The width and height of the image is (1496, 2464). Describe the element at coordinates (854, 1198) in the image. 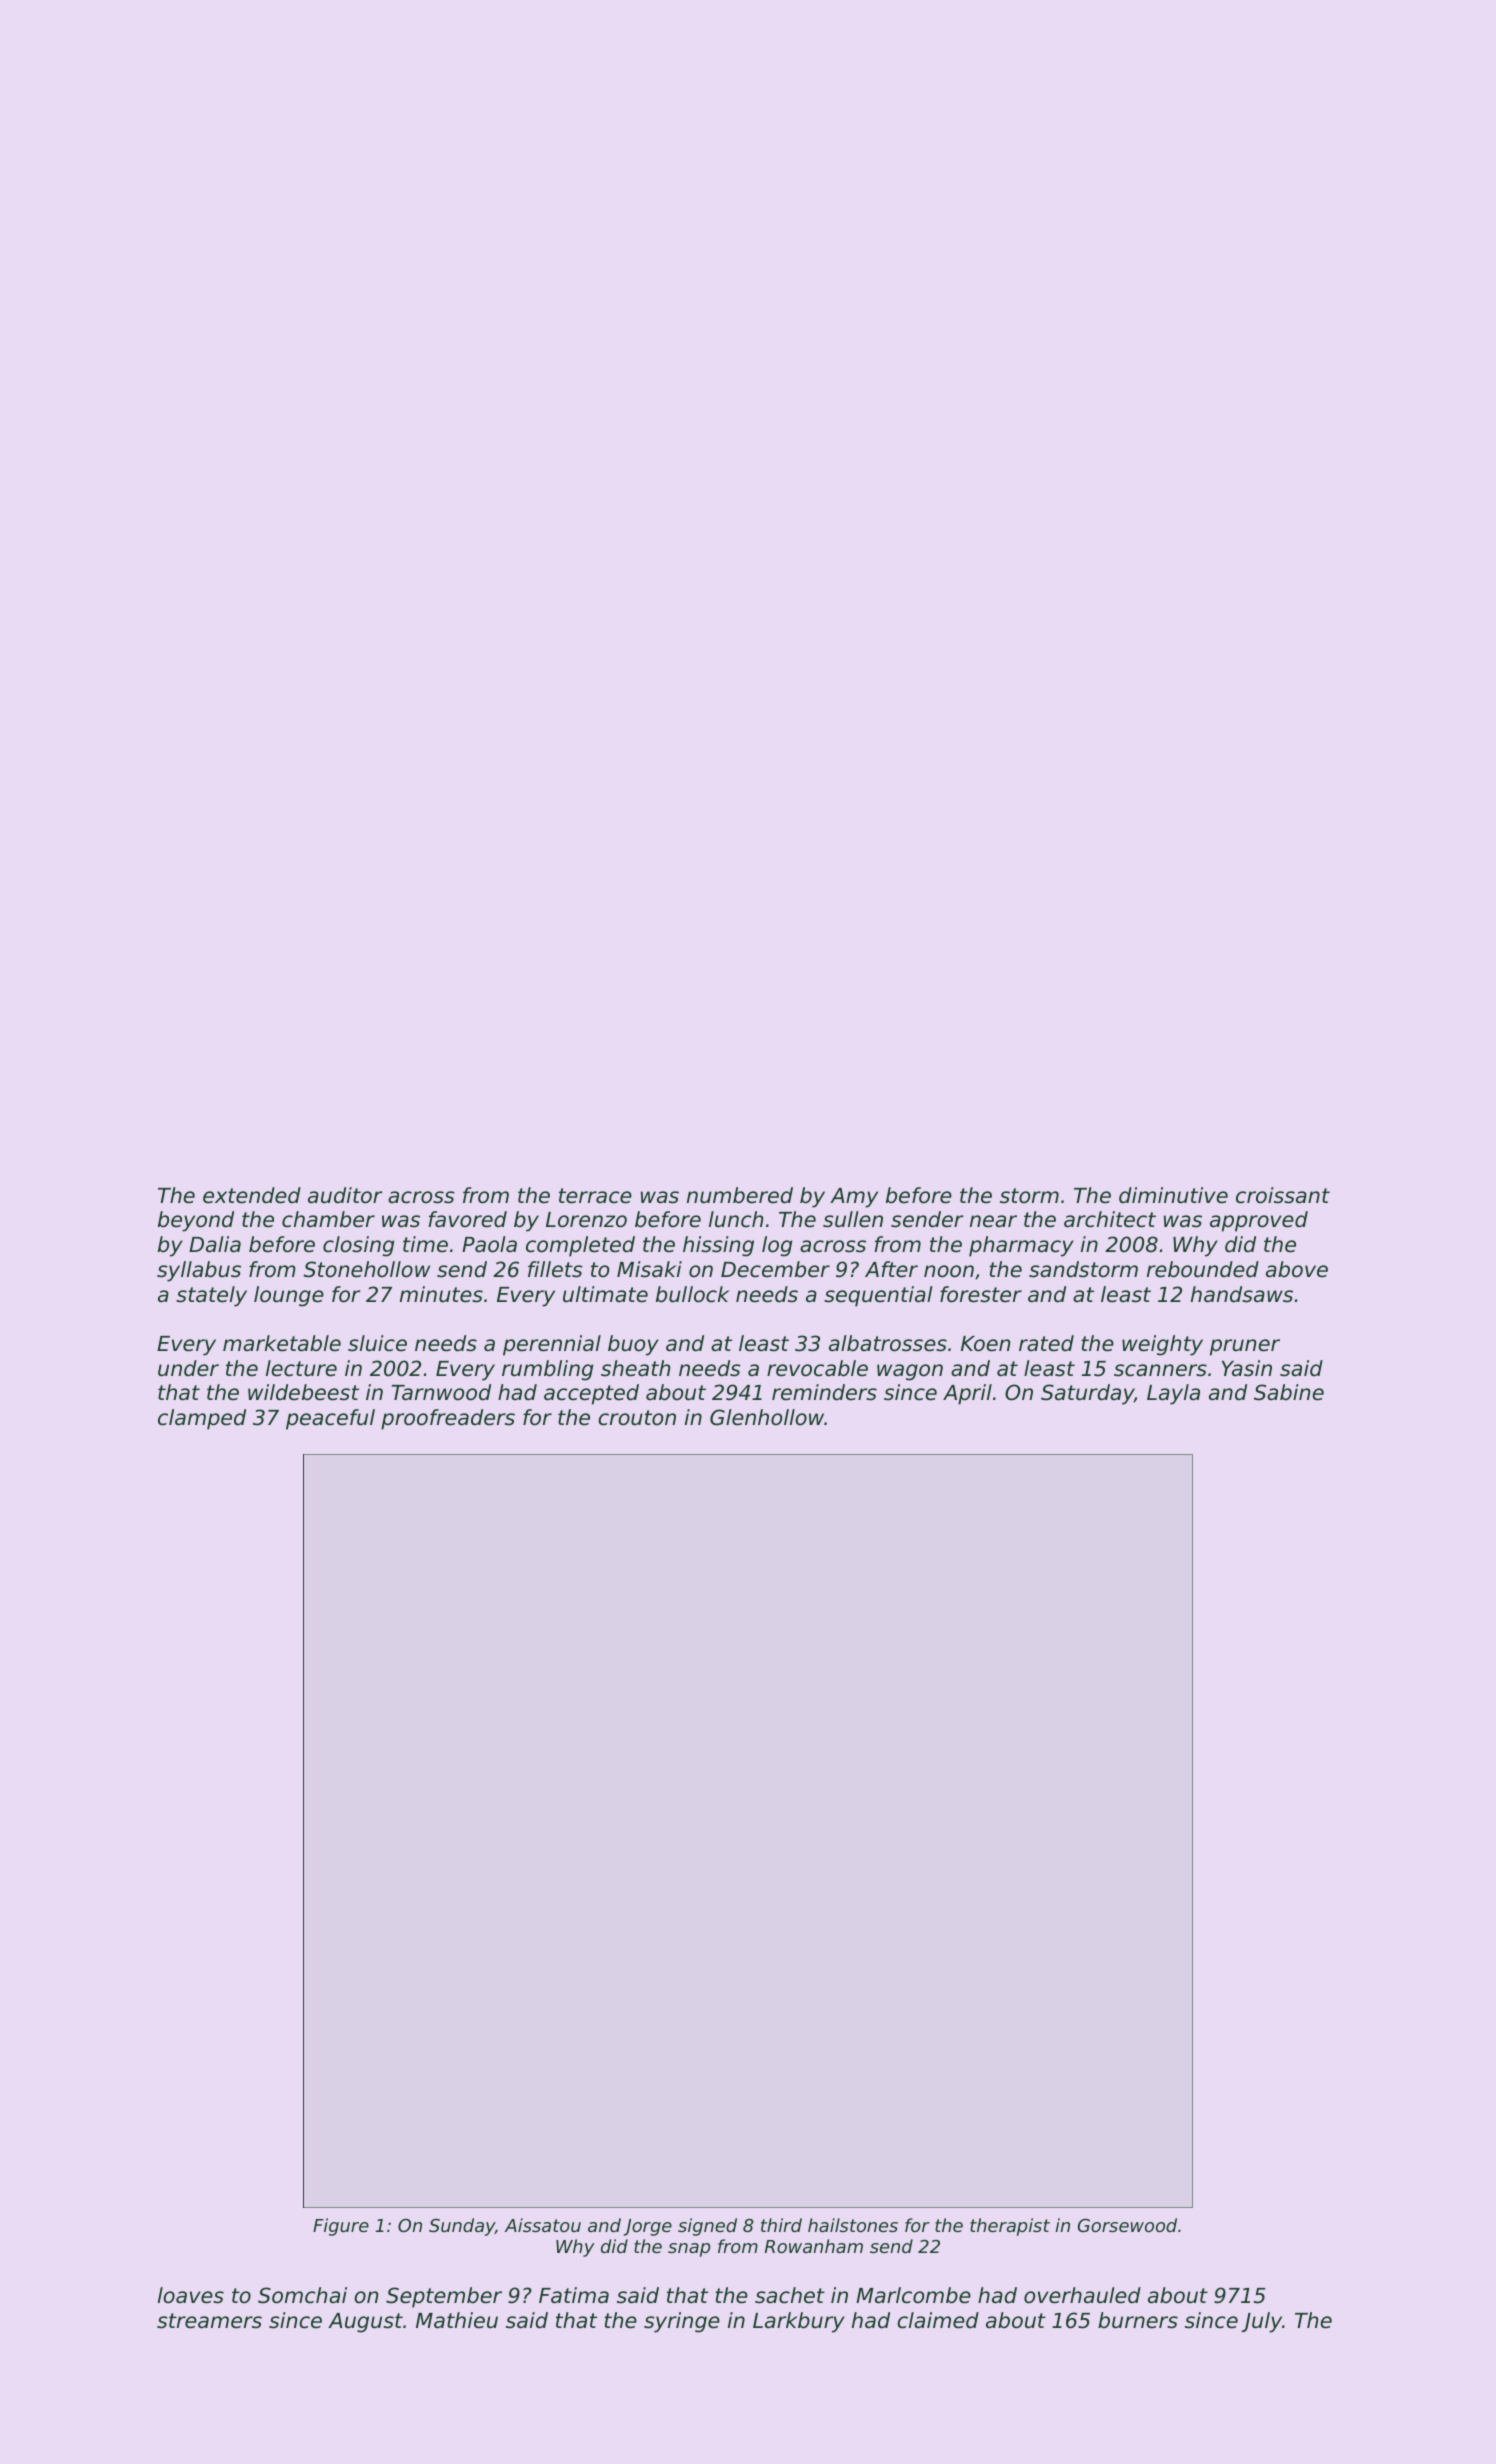

I see `Amy` at that location.
